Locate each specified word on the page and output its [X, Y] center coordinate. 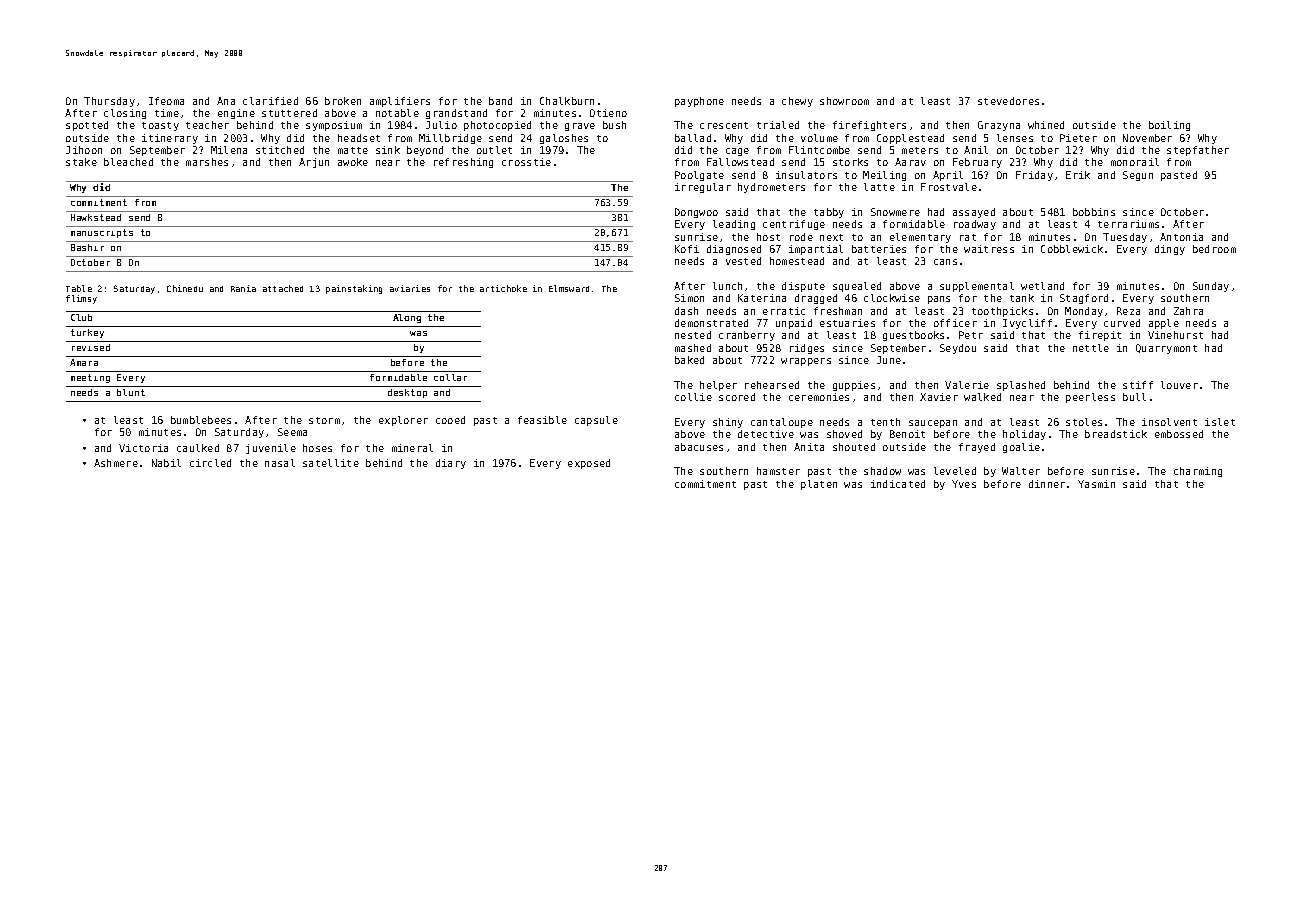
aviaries [410, 288]
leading [734, 225]
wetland [1042, 286]
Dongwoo [696, 213]
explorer [403, 421]
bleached [128, 162]
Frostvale [949, 187]
